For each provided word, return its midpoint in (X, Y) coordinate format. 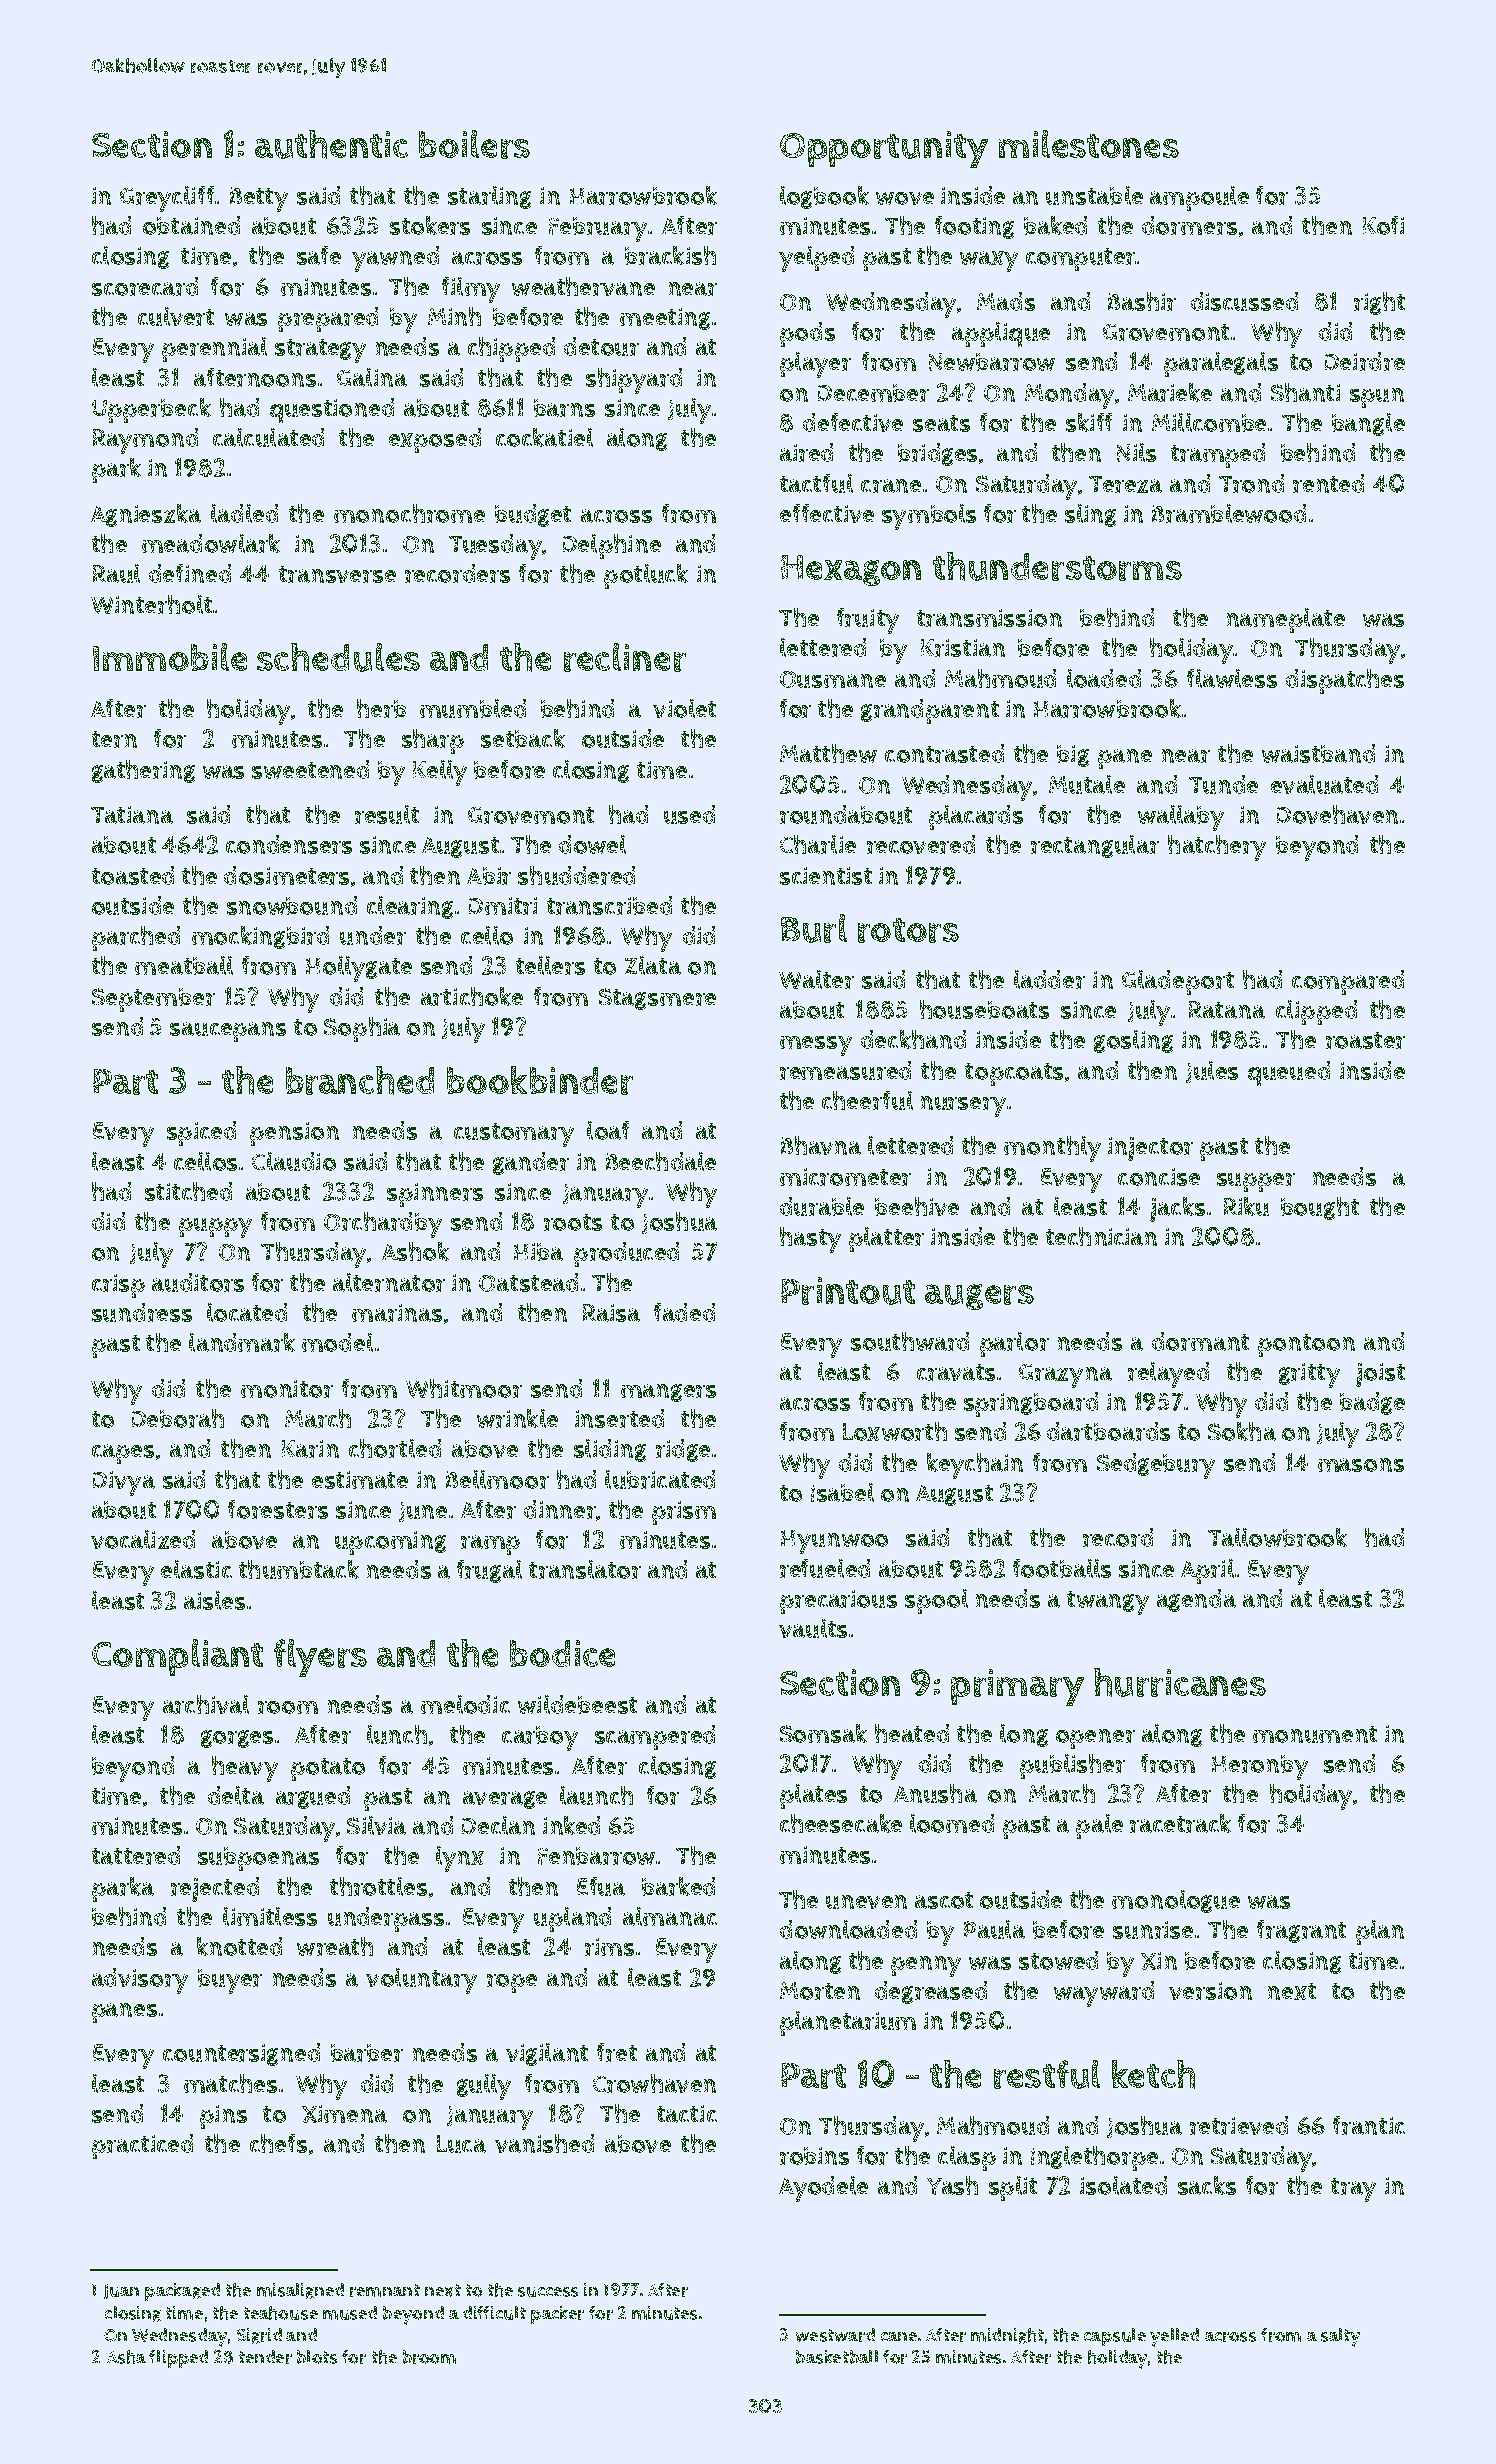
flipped (178, 2359)
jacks (1177, 1209)
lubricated (660, 1479)
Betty (259, 199)
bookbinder (540, 1080)
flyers (320, 1658)
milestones (1089, 144)
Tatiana (132, 815)
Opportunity (884, 149)
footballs (1062, 1568)
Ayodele (823, 2189)
